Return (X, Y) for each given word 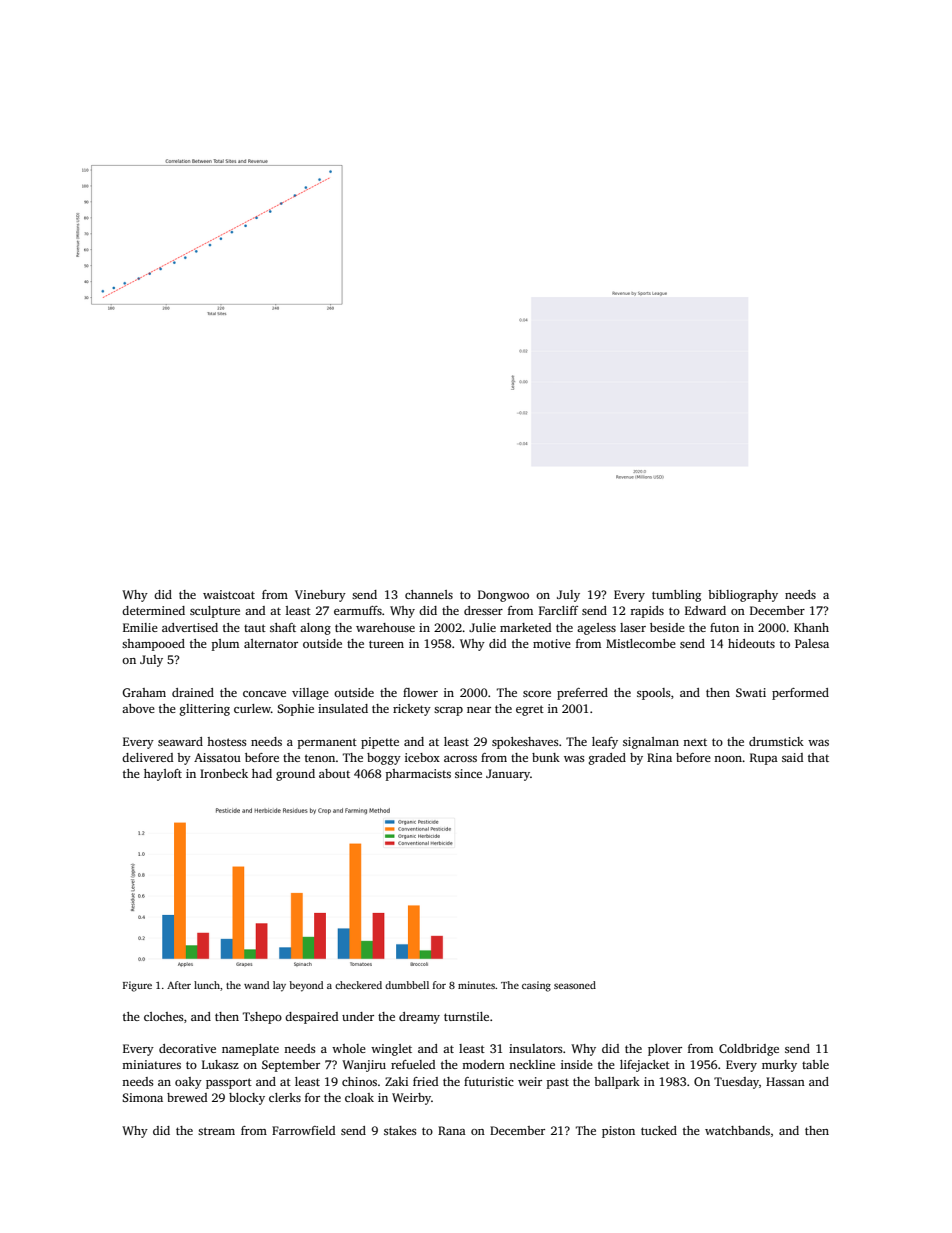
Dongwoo (503, 596)
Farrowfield (303, 1130)
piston (618, 1132)
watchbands (737, 1130)
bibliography (743, 596)
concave (264, 694)
